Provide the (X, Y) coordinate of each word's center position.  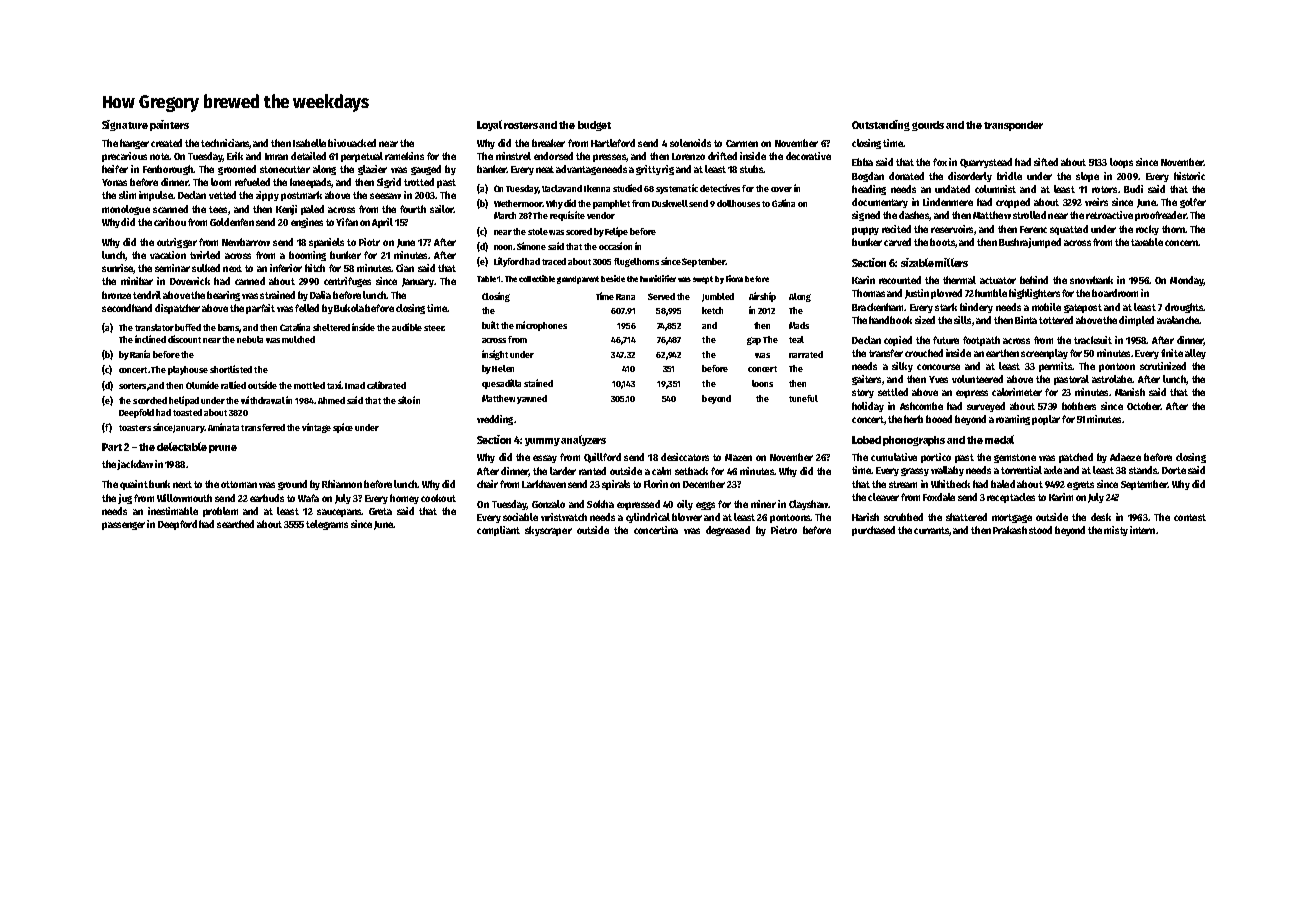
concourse (938, 367)
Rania (140, 354)
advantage (578, 170)
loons (762, 383)
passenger (123, 526)
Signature (125, 125)
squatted (1069, 230)
